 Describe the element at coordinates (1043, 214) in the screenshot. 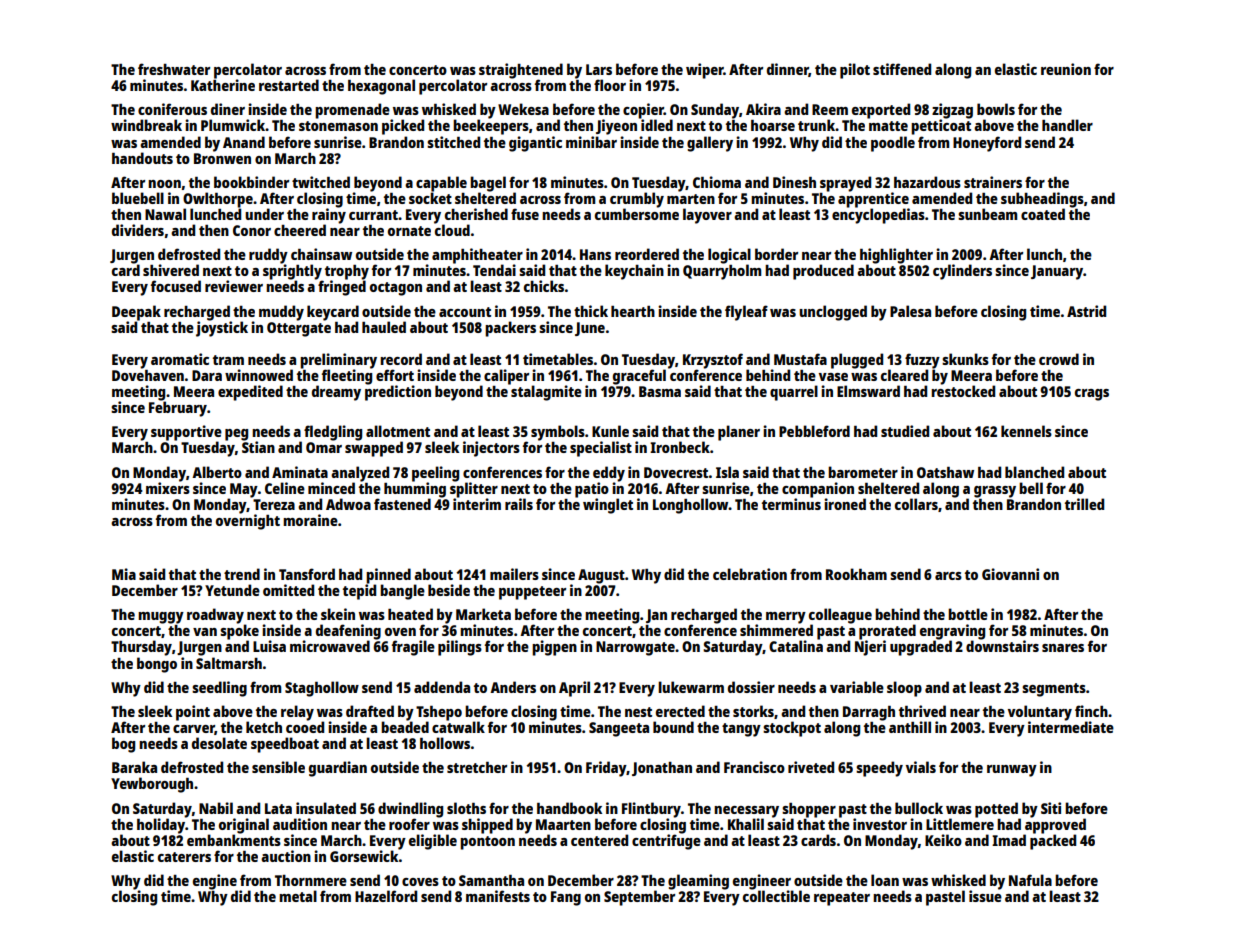

I see `coated` at that location.
